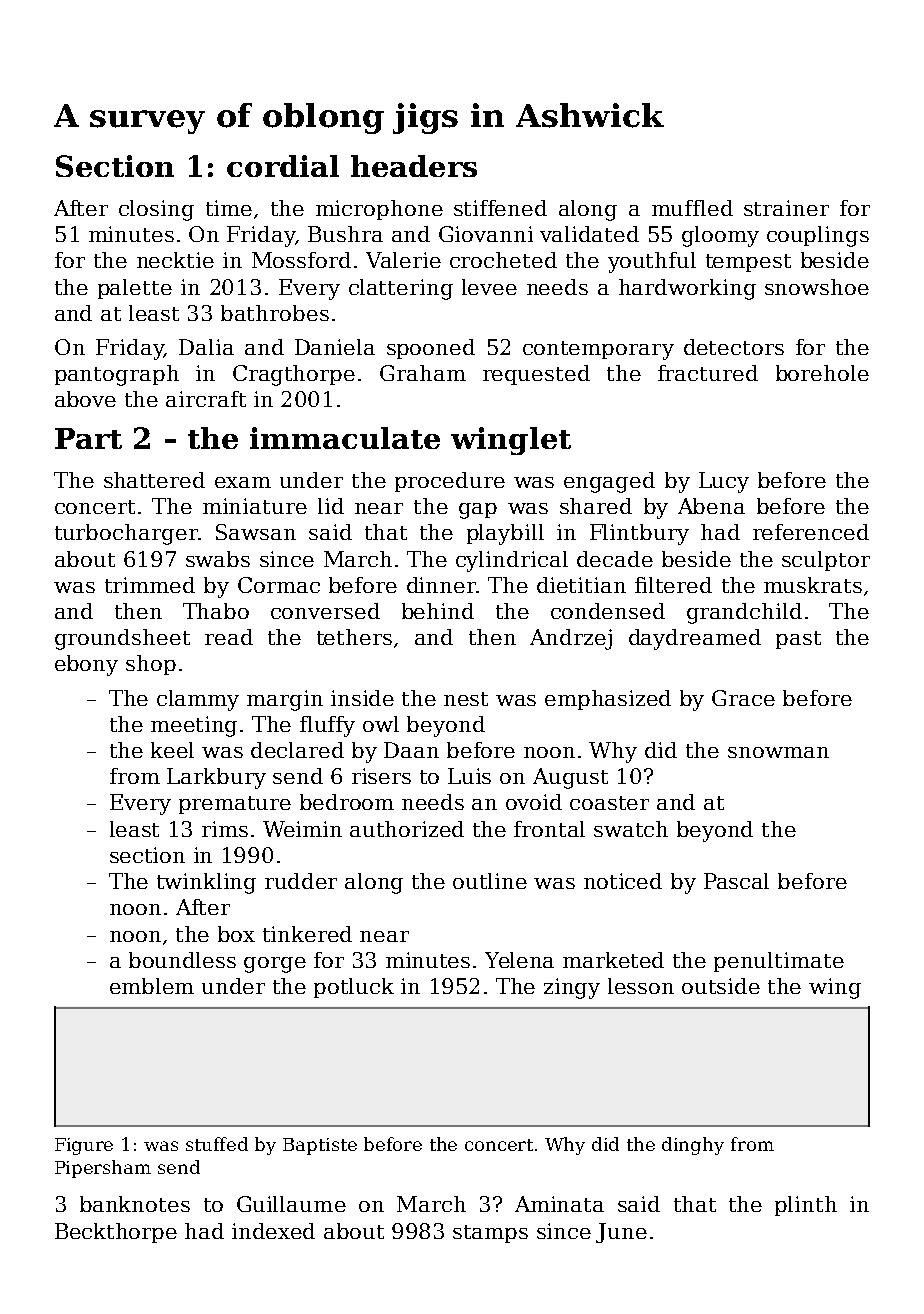  What do you see at coordinates (786, 208) in the image?
I see `strainer` at bounding box center [786, 208].
